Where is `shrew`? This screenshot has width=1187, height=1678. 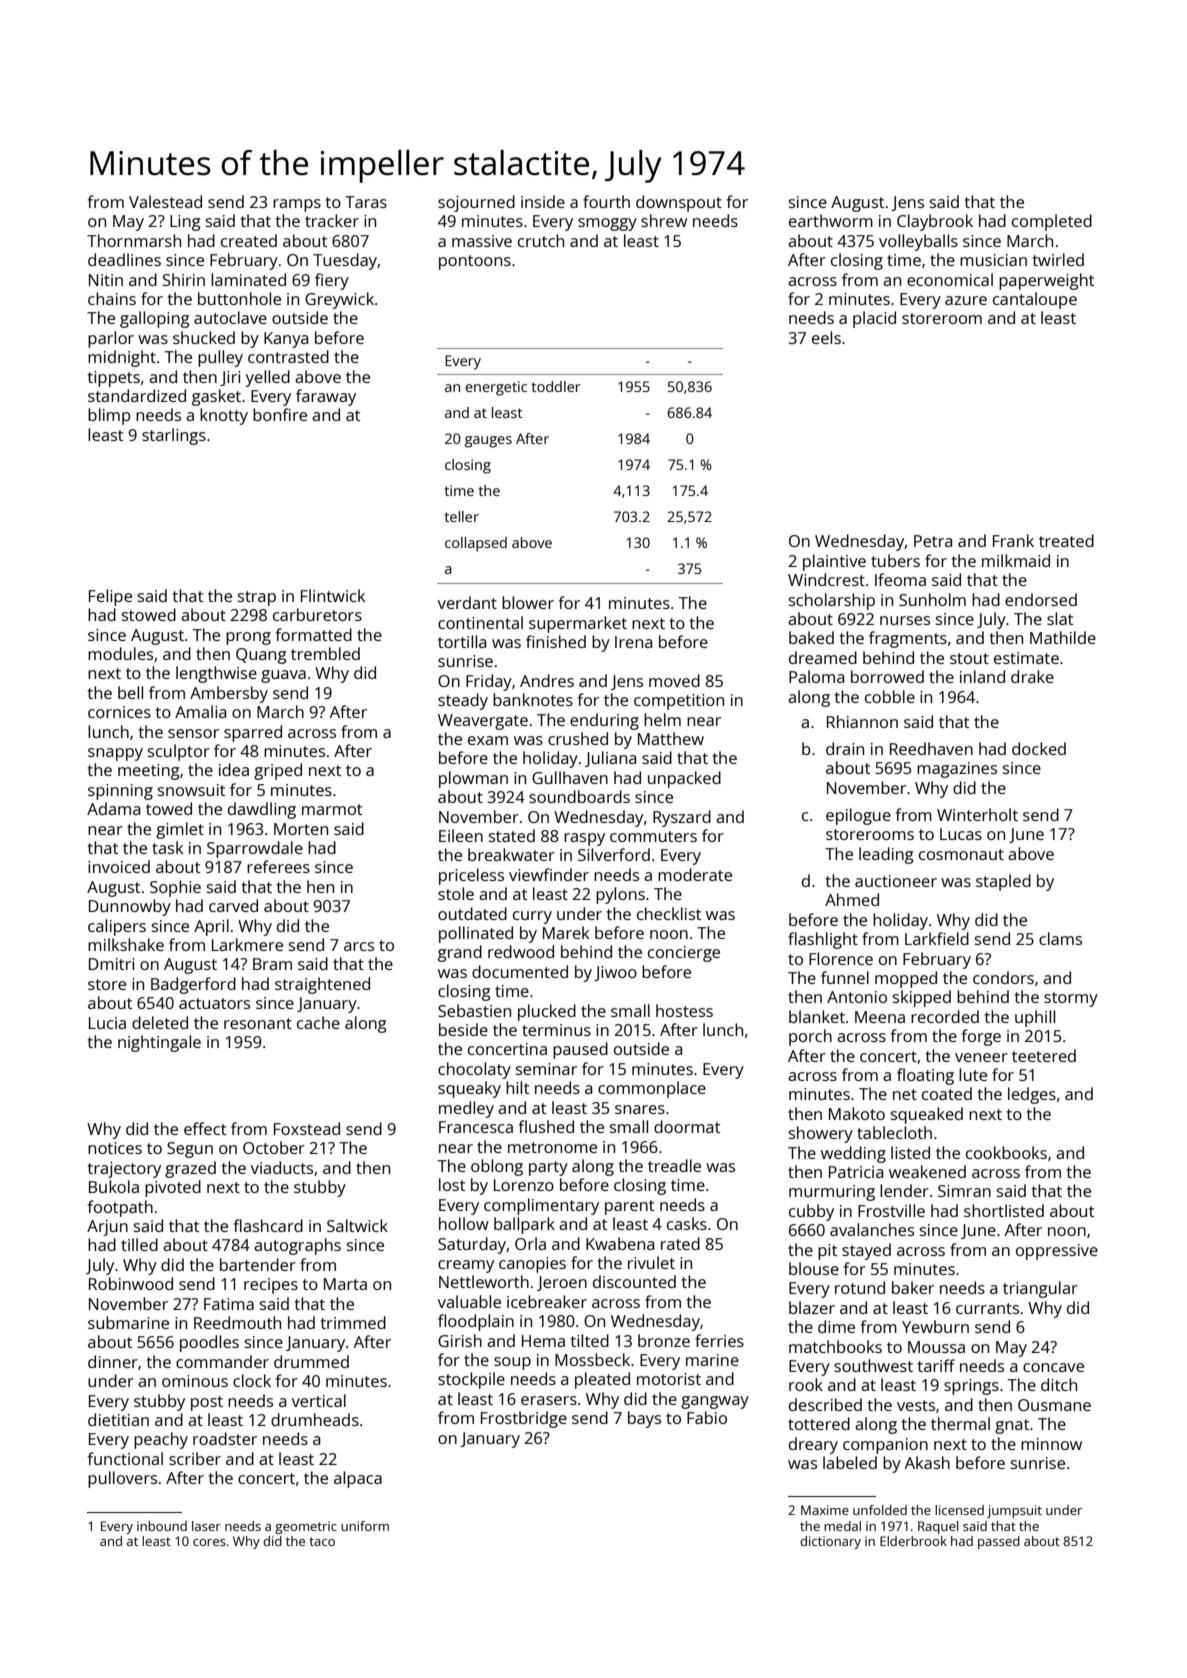 shrew is located at coordinates (664, 220).
